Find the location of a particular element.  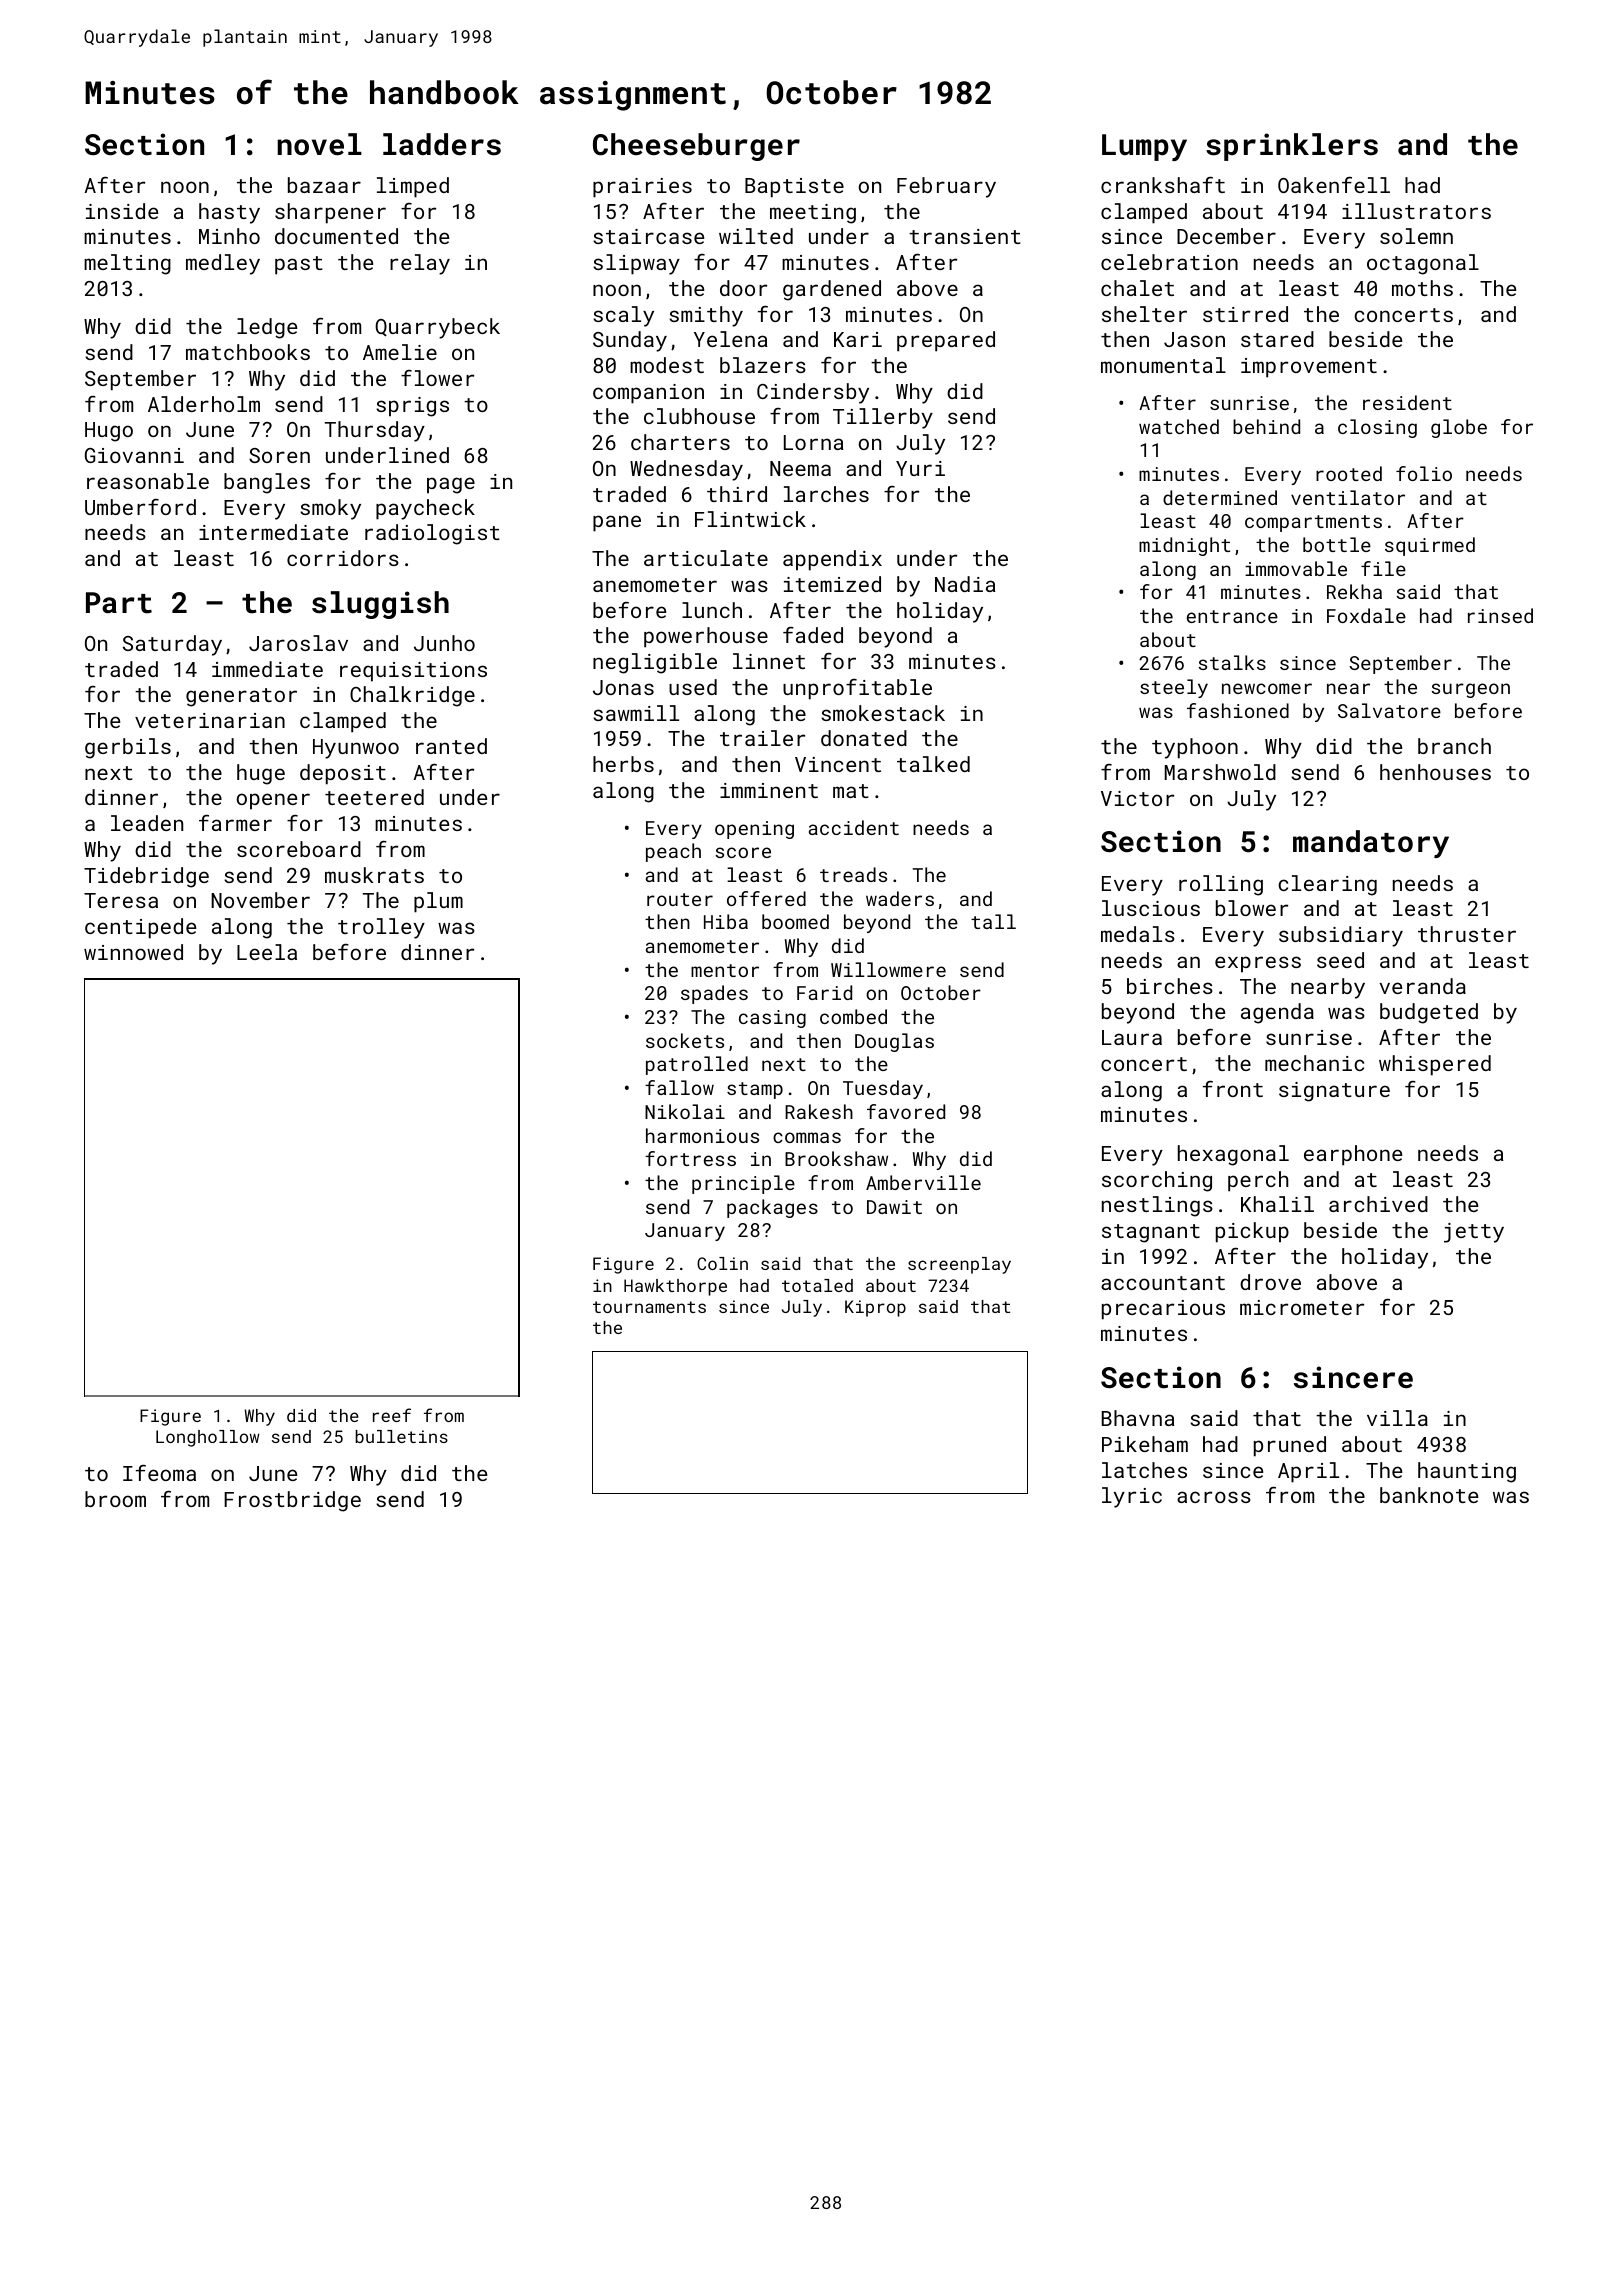

Cheeseburger is located at coordinates (696, 147).
